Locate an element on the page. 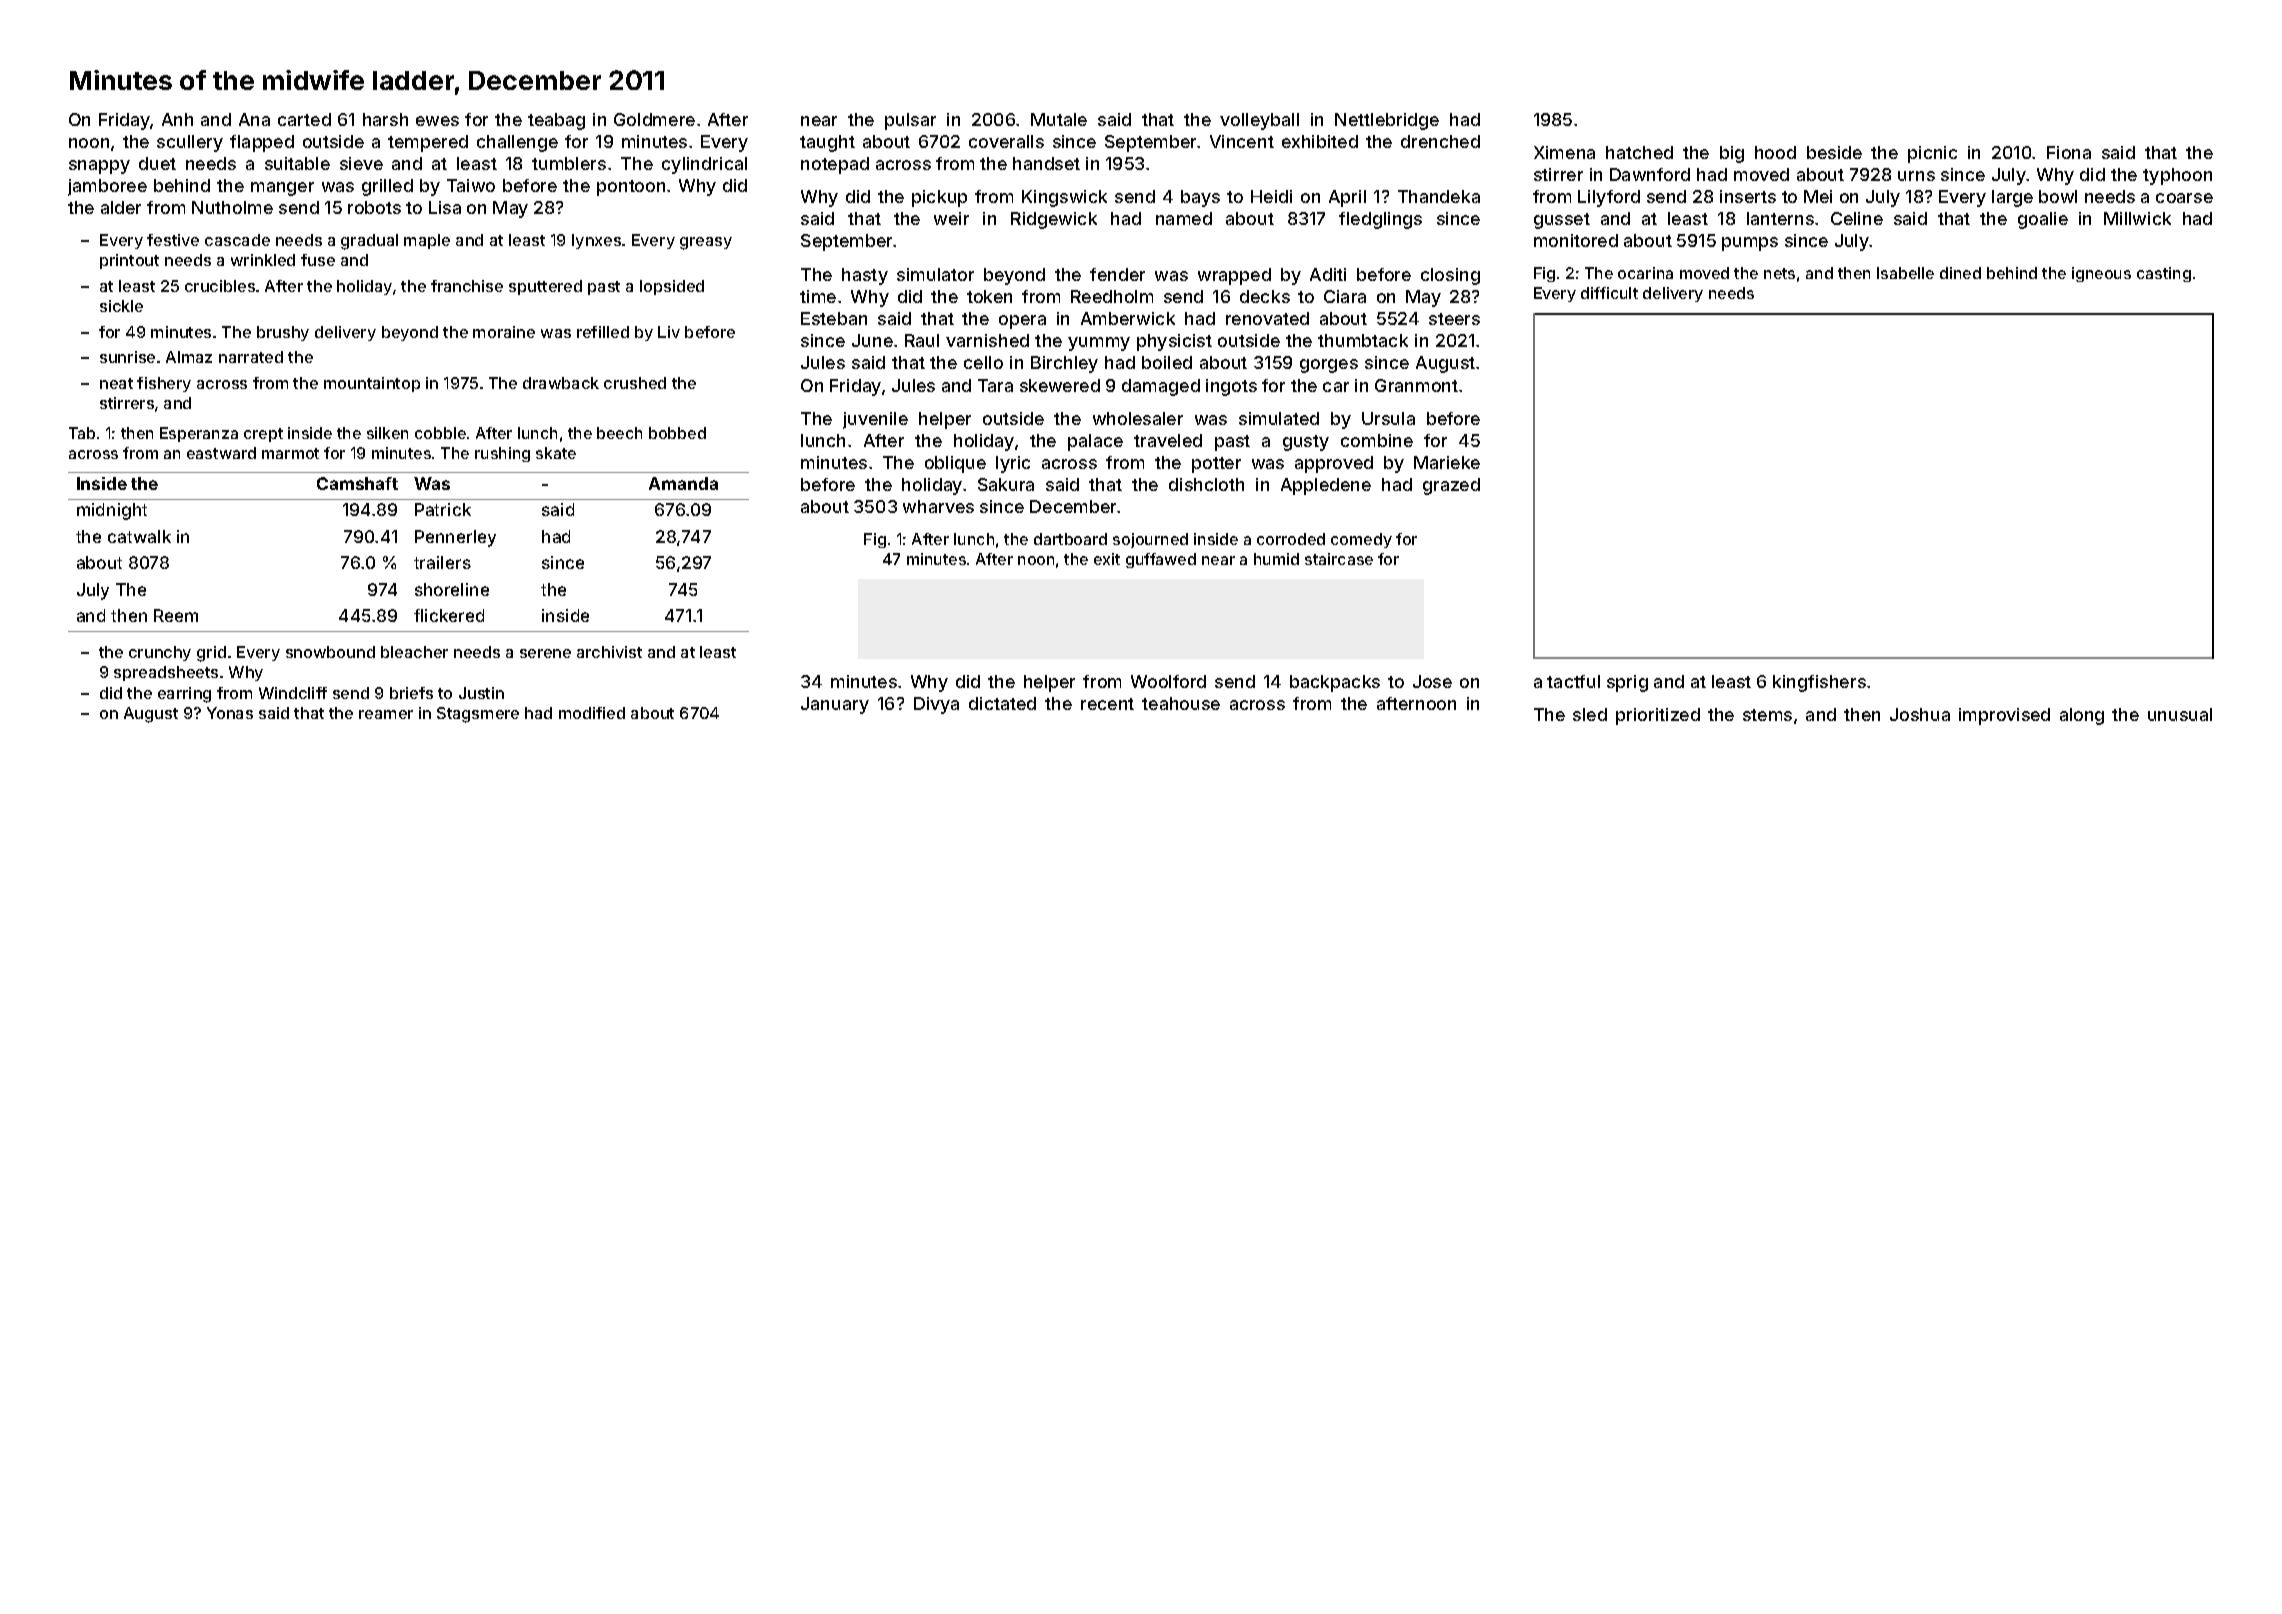 The height and width of the document is (1614, 2282). staircase is located at coordinates (1339, 559).
